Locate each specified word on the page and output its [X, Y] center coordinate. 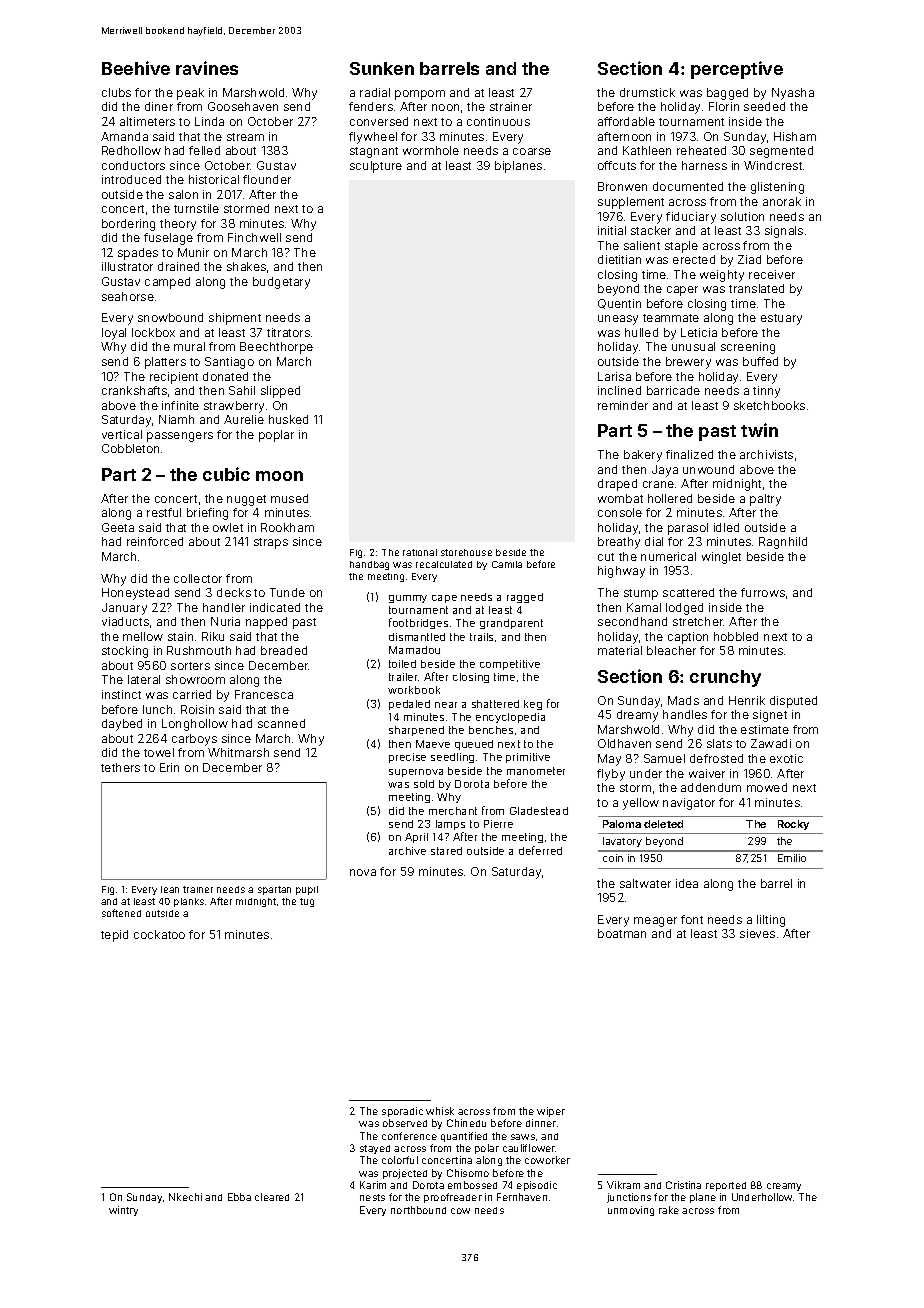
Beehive [136, 68]
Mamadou [414, 650]
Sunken [382, 68]
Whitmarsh [238, 752]
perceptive [737, 70]
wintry [123, 1211]
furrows [763, 592]
